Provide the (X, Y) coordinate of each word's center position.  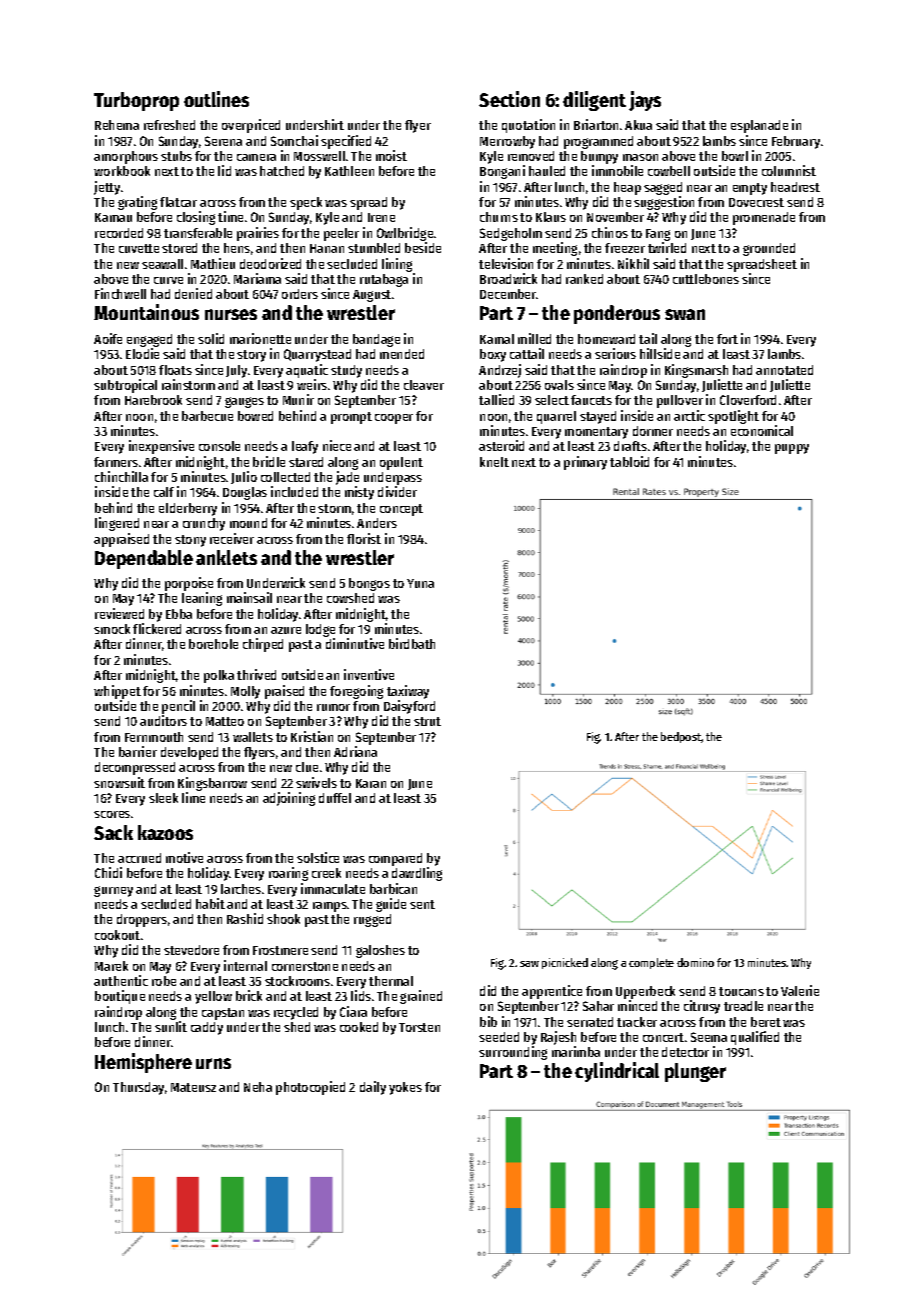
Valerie (800, 990)
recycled (296, 1013)
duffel (335, 798)
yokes (405, 1088)
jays (645, 101)
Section (509, 99)
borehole (213, 644)
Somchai (294, 140)
